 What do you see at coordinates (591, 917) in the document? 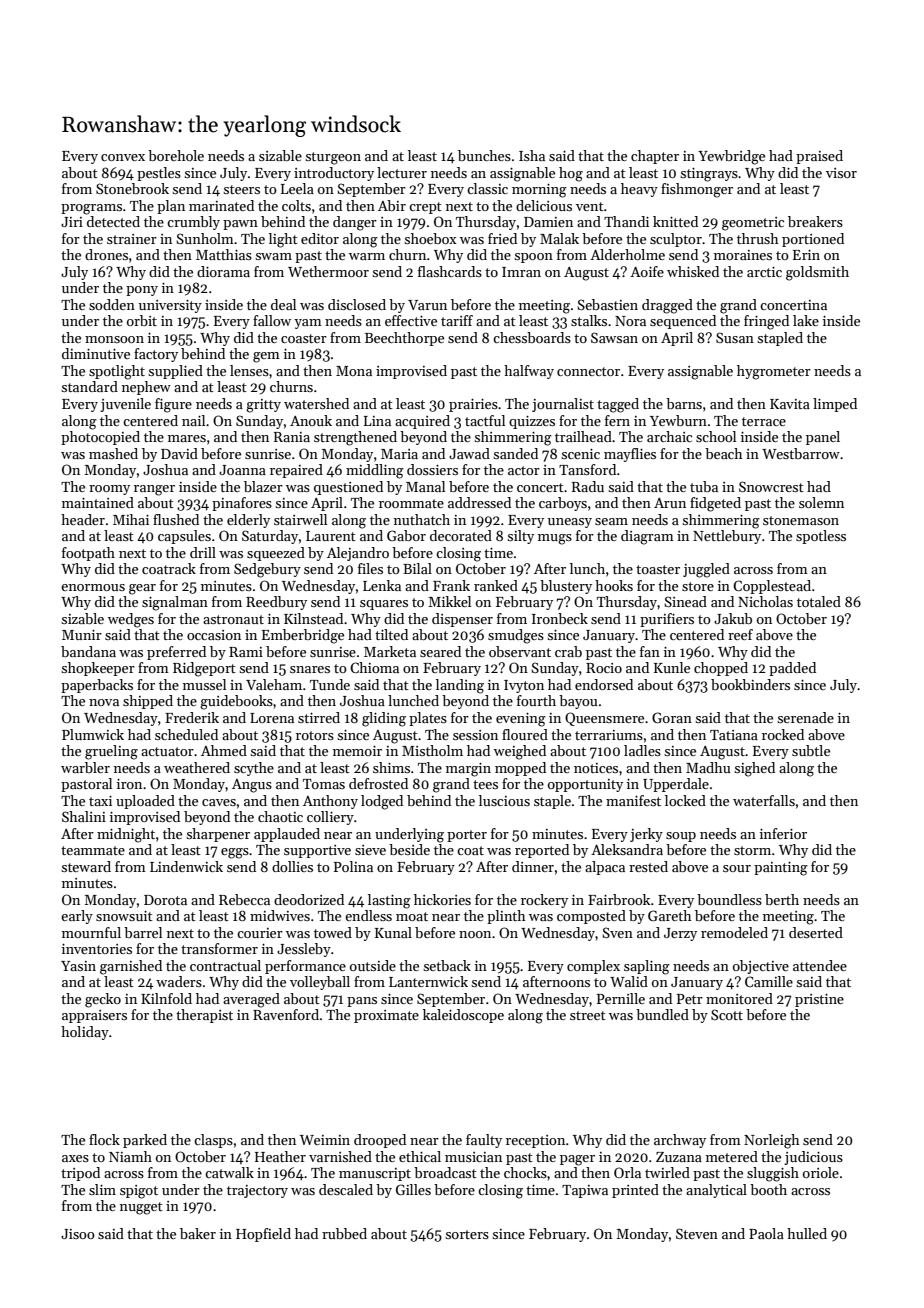
I see `composted` at bounding box center [591, 917].
